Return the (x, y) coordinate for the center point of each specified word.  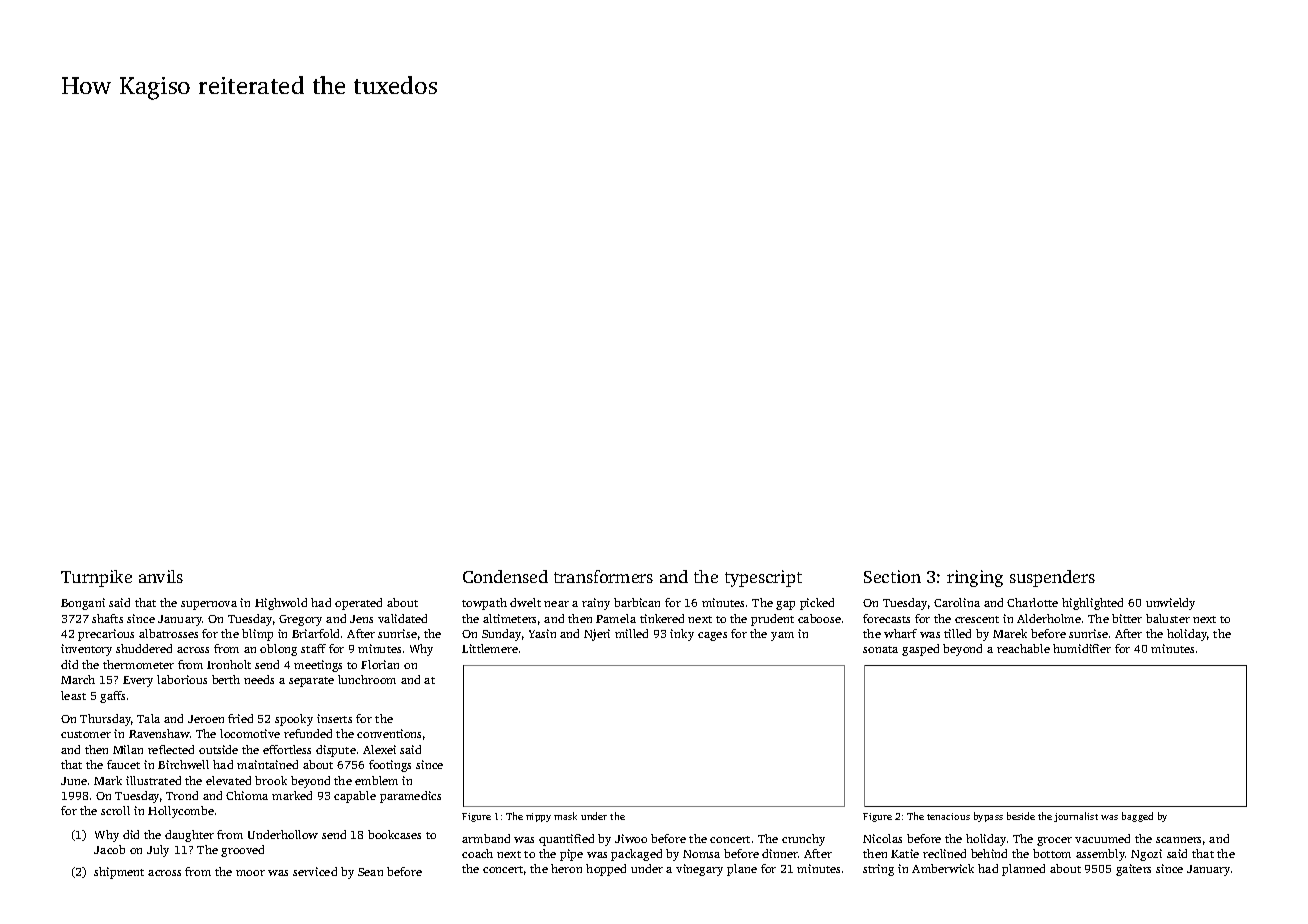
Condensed (505, 576)
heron (566, 868)
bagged (1137, 817)
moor (250, 873)
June (74, 781)
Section (892, 576)
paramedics (410, 797)
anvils (161, 576)
